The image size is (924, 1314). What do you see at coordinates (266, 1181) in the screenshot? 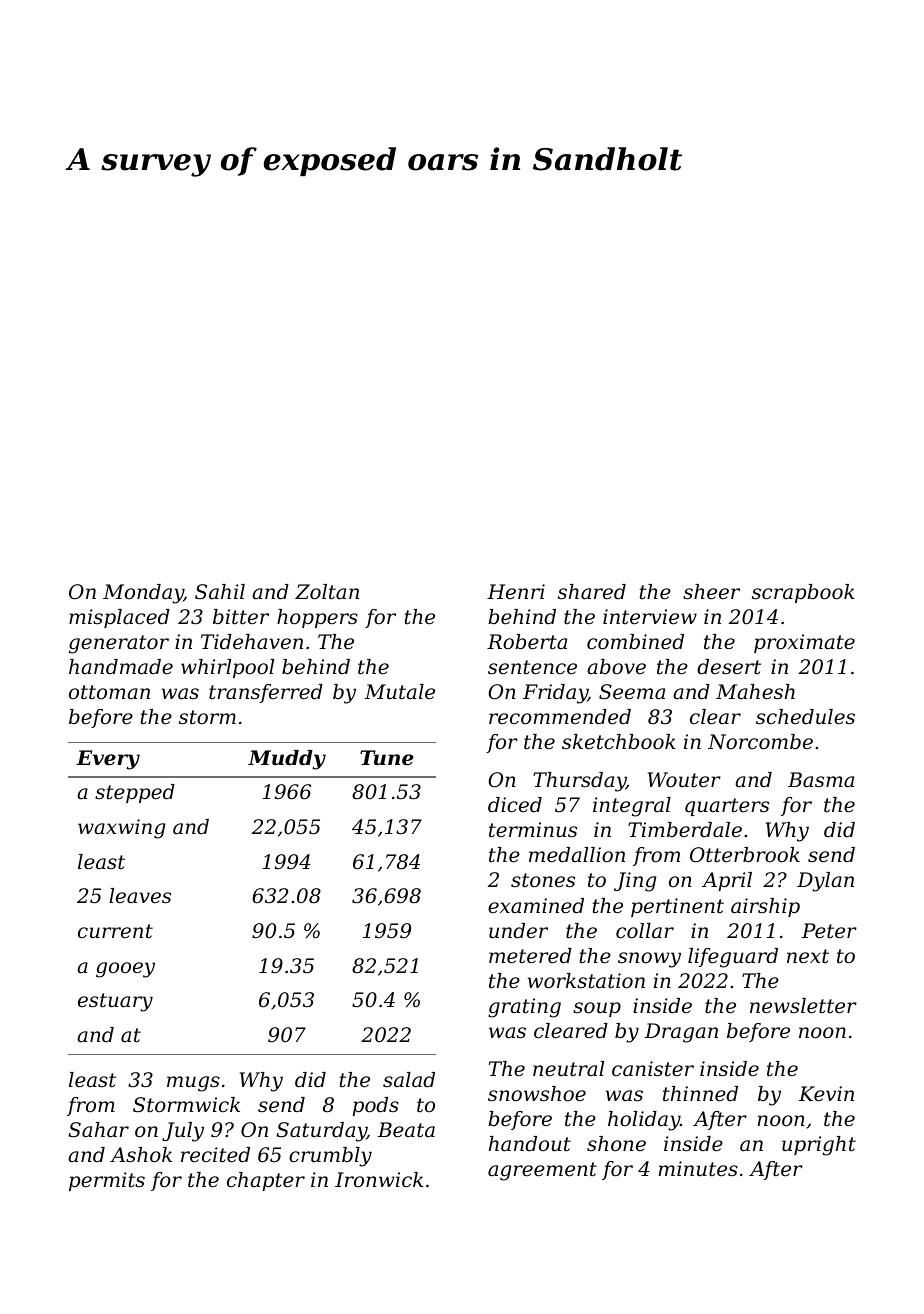
I see `chapter` at bounding box center [266, 1181].
